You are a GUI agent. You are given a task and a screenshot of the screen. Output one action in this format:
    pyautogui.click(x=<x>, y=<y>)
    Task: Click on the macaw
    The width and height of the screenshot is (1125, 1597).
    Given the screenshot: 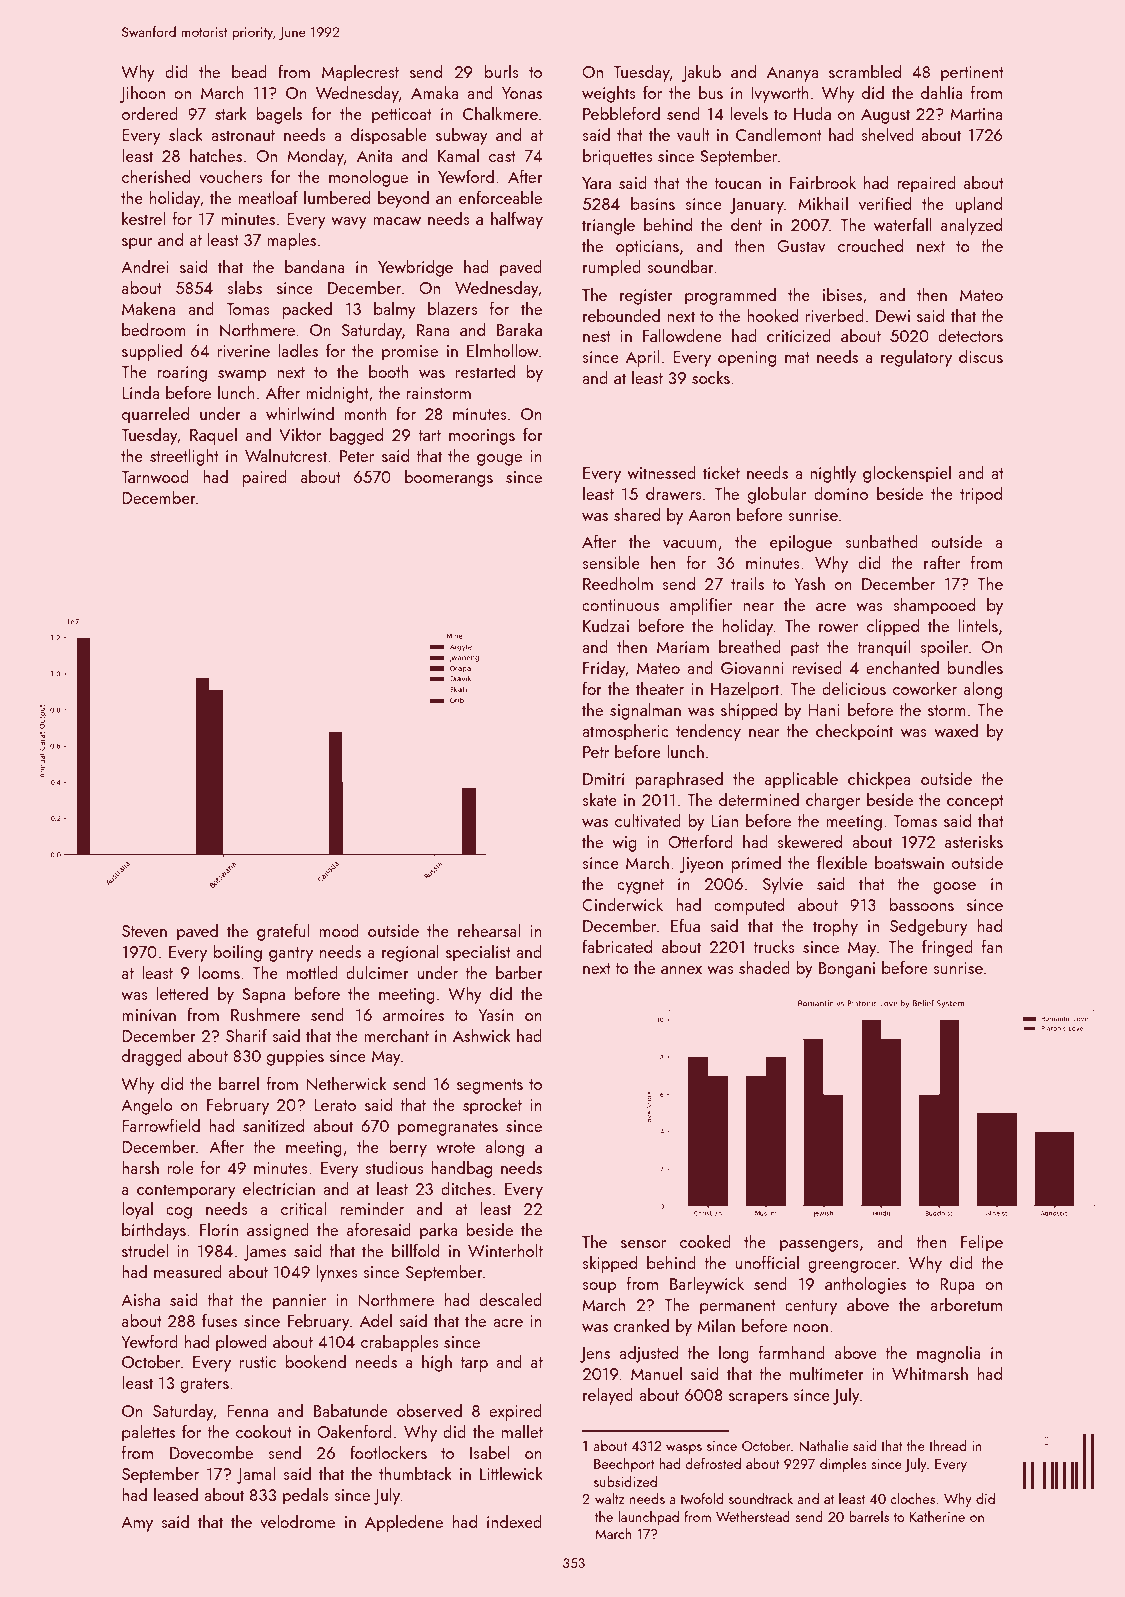 What is the action you would take?
    pyautogui.click(x=397, y=221)
